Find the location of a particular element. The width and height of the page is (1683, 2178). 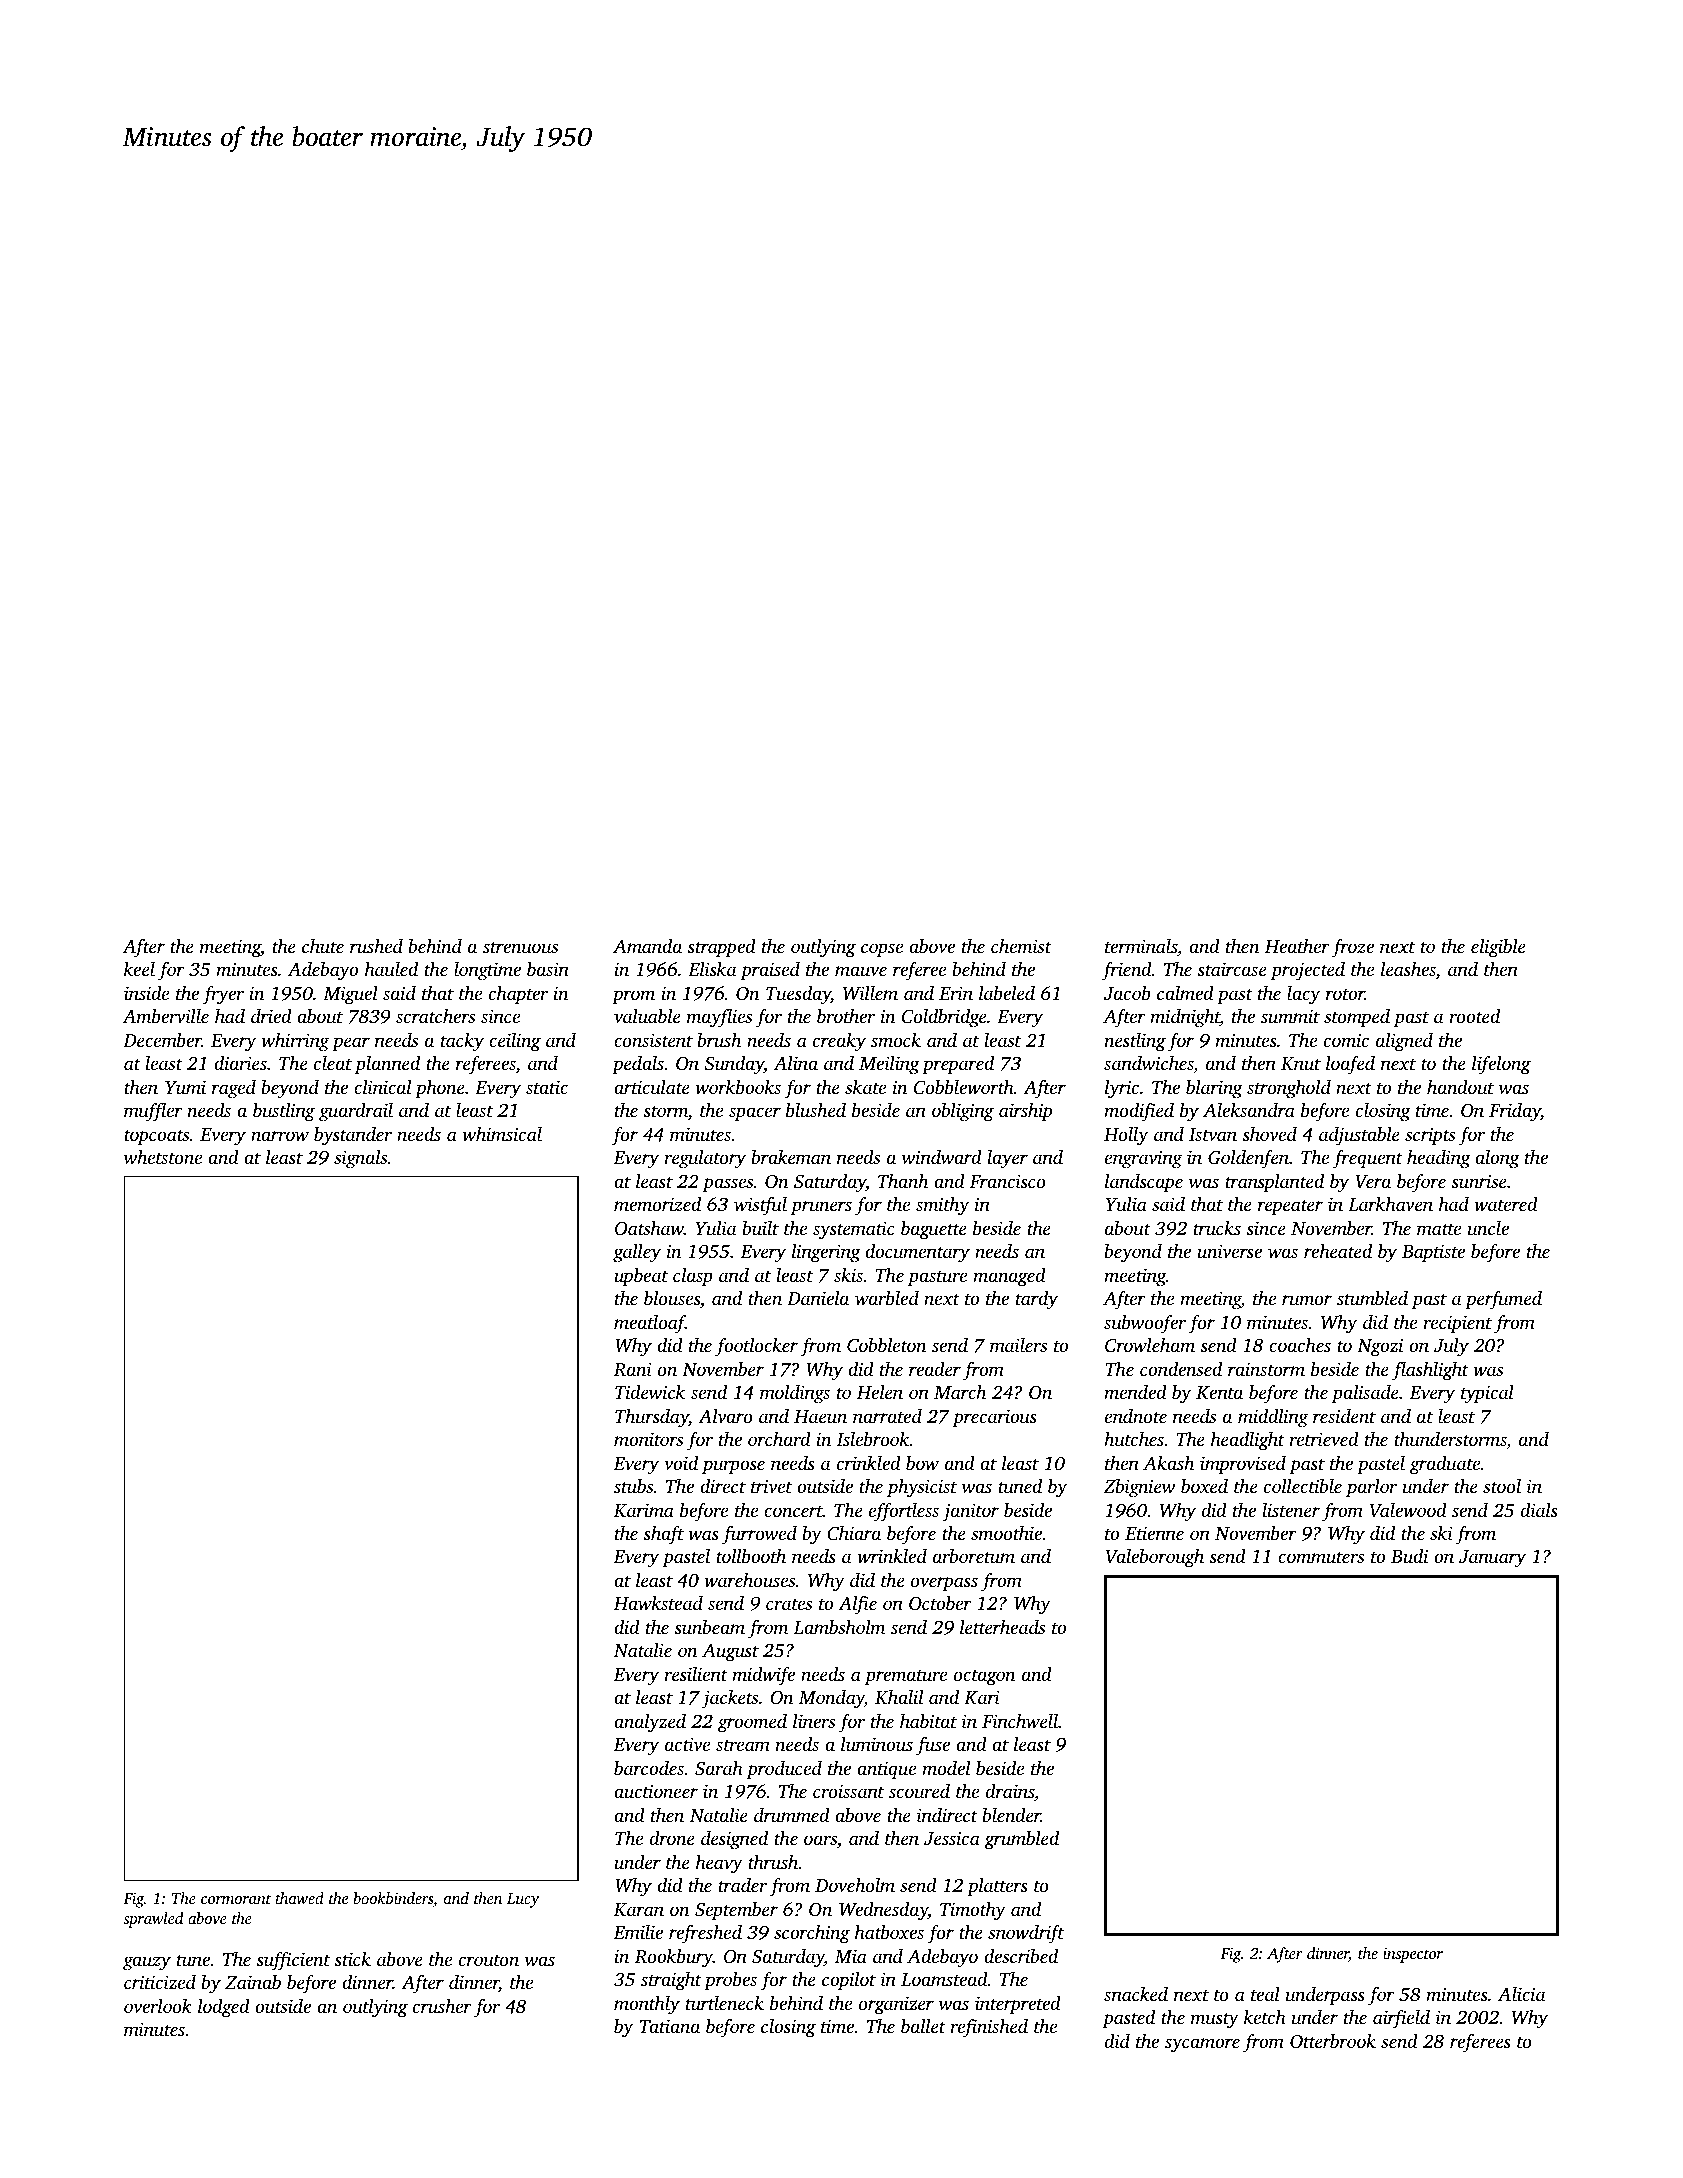

platters is located at coordinates (997, 1887).
